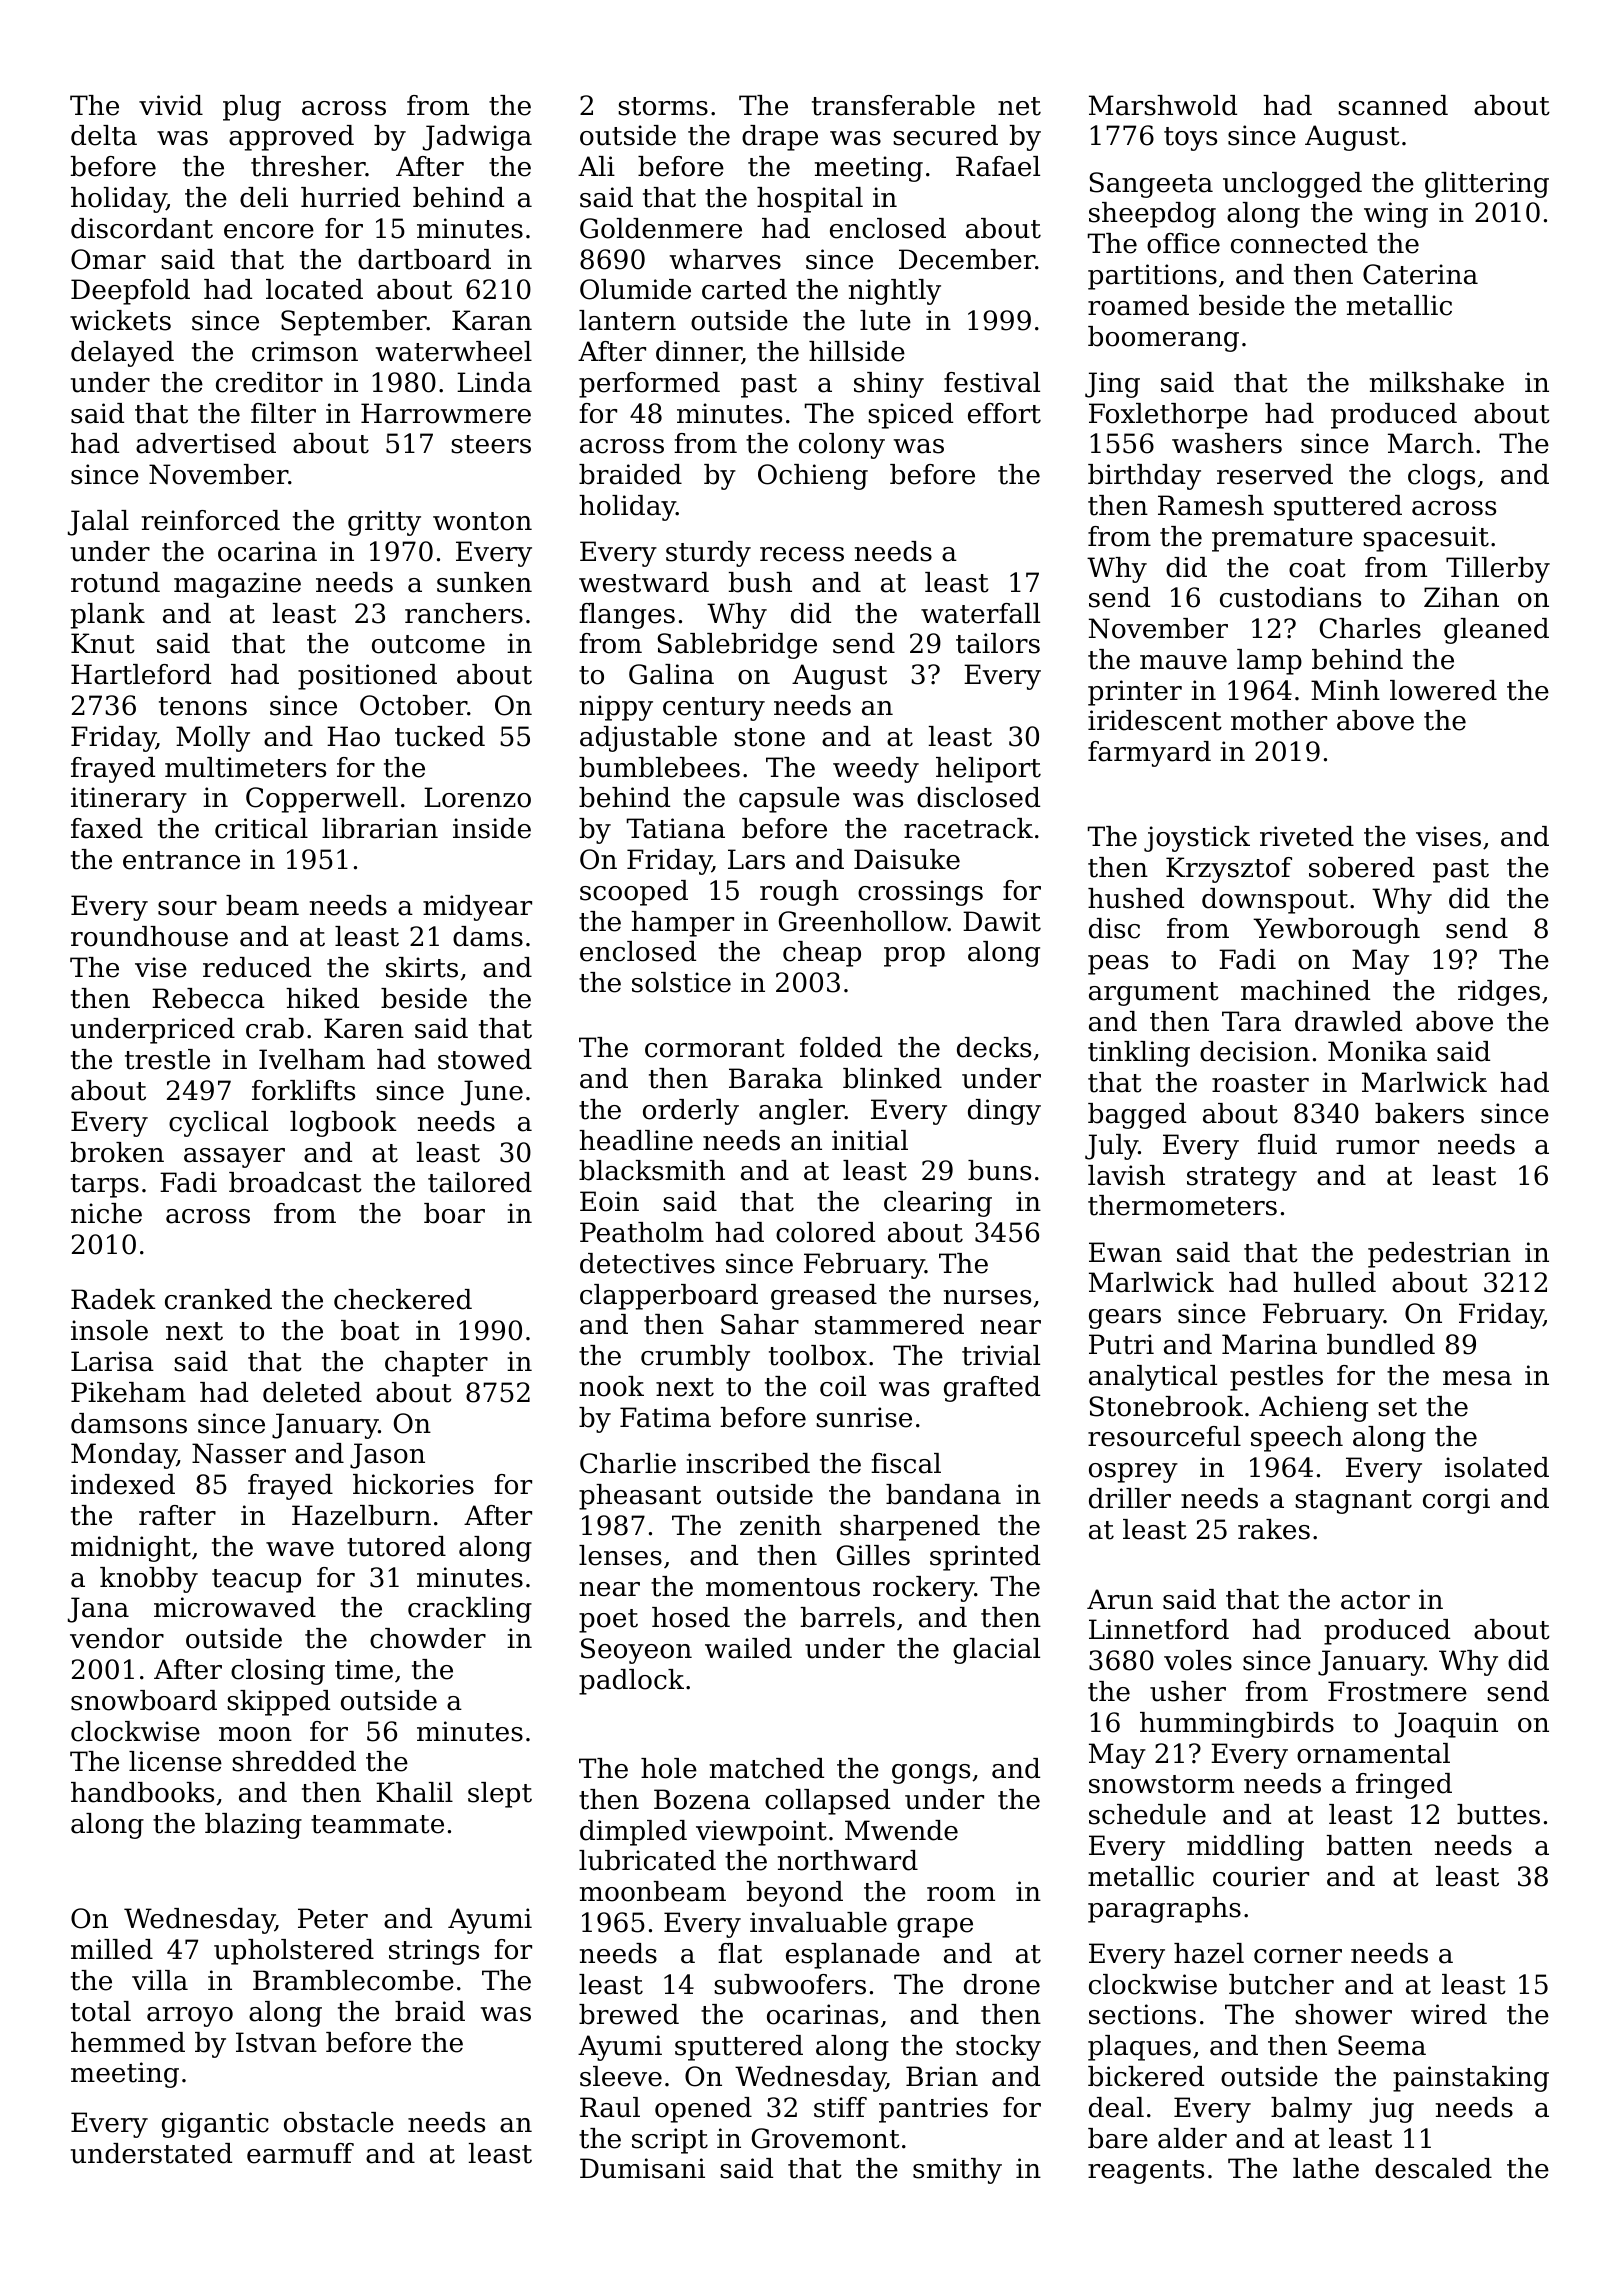 The height and width of the image is (2292, 1620). What do you see at coordinates (269, 231) in the image?
I see `encore` at bounding box center [269, 231].
